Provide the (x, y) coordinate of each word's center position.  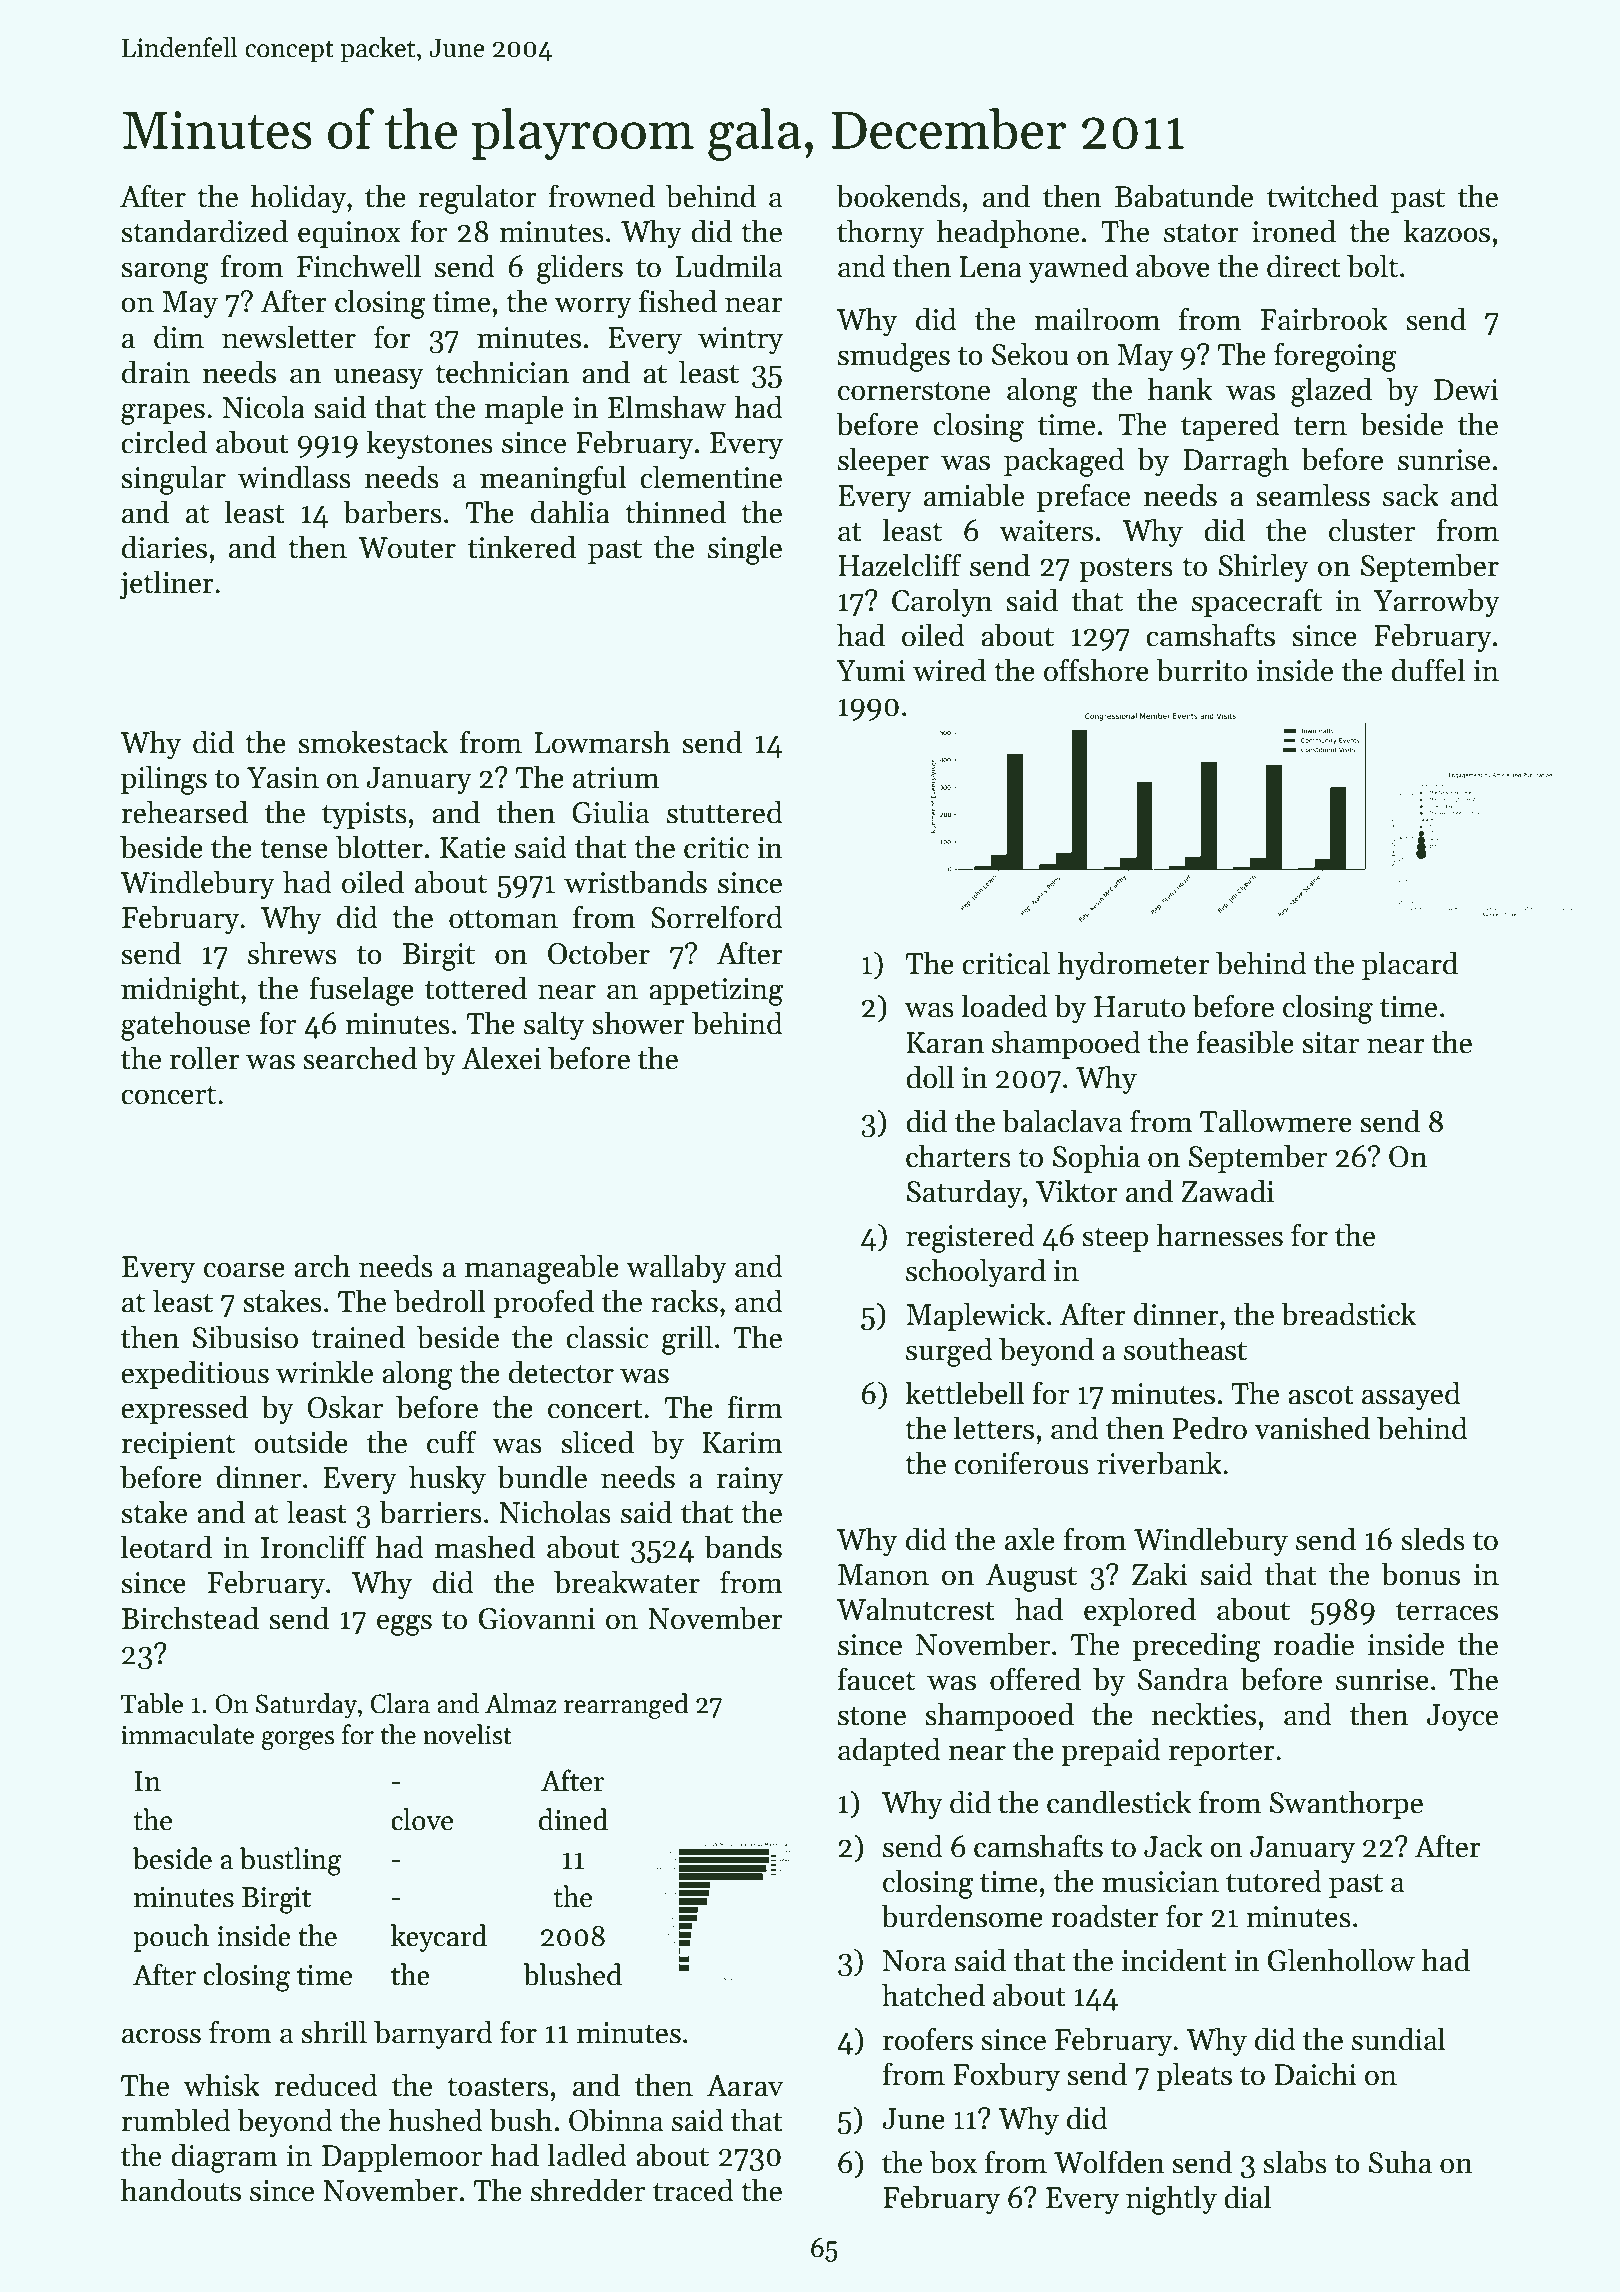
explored (1140, 1611)
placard (1410, 965)
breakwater (627, 1582)
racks (684, 1301)
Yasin (283, 778)
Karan (945, 1043)
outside (301, 1442)
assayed (1411, 1395)
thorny (880, 233)
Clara (400, 1703)
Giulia (610, 812)
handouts (181, 2190)
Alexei (501, 1058)
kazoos (1447, 231)
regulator (477, 199)
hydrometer (1134, 965)
